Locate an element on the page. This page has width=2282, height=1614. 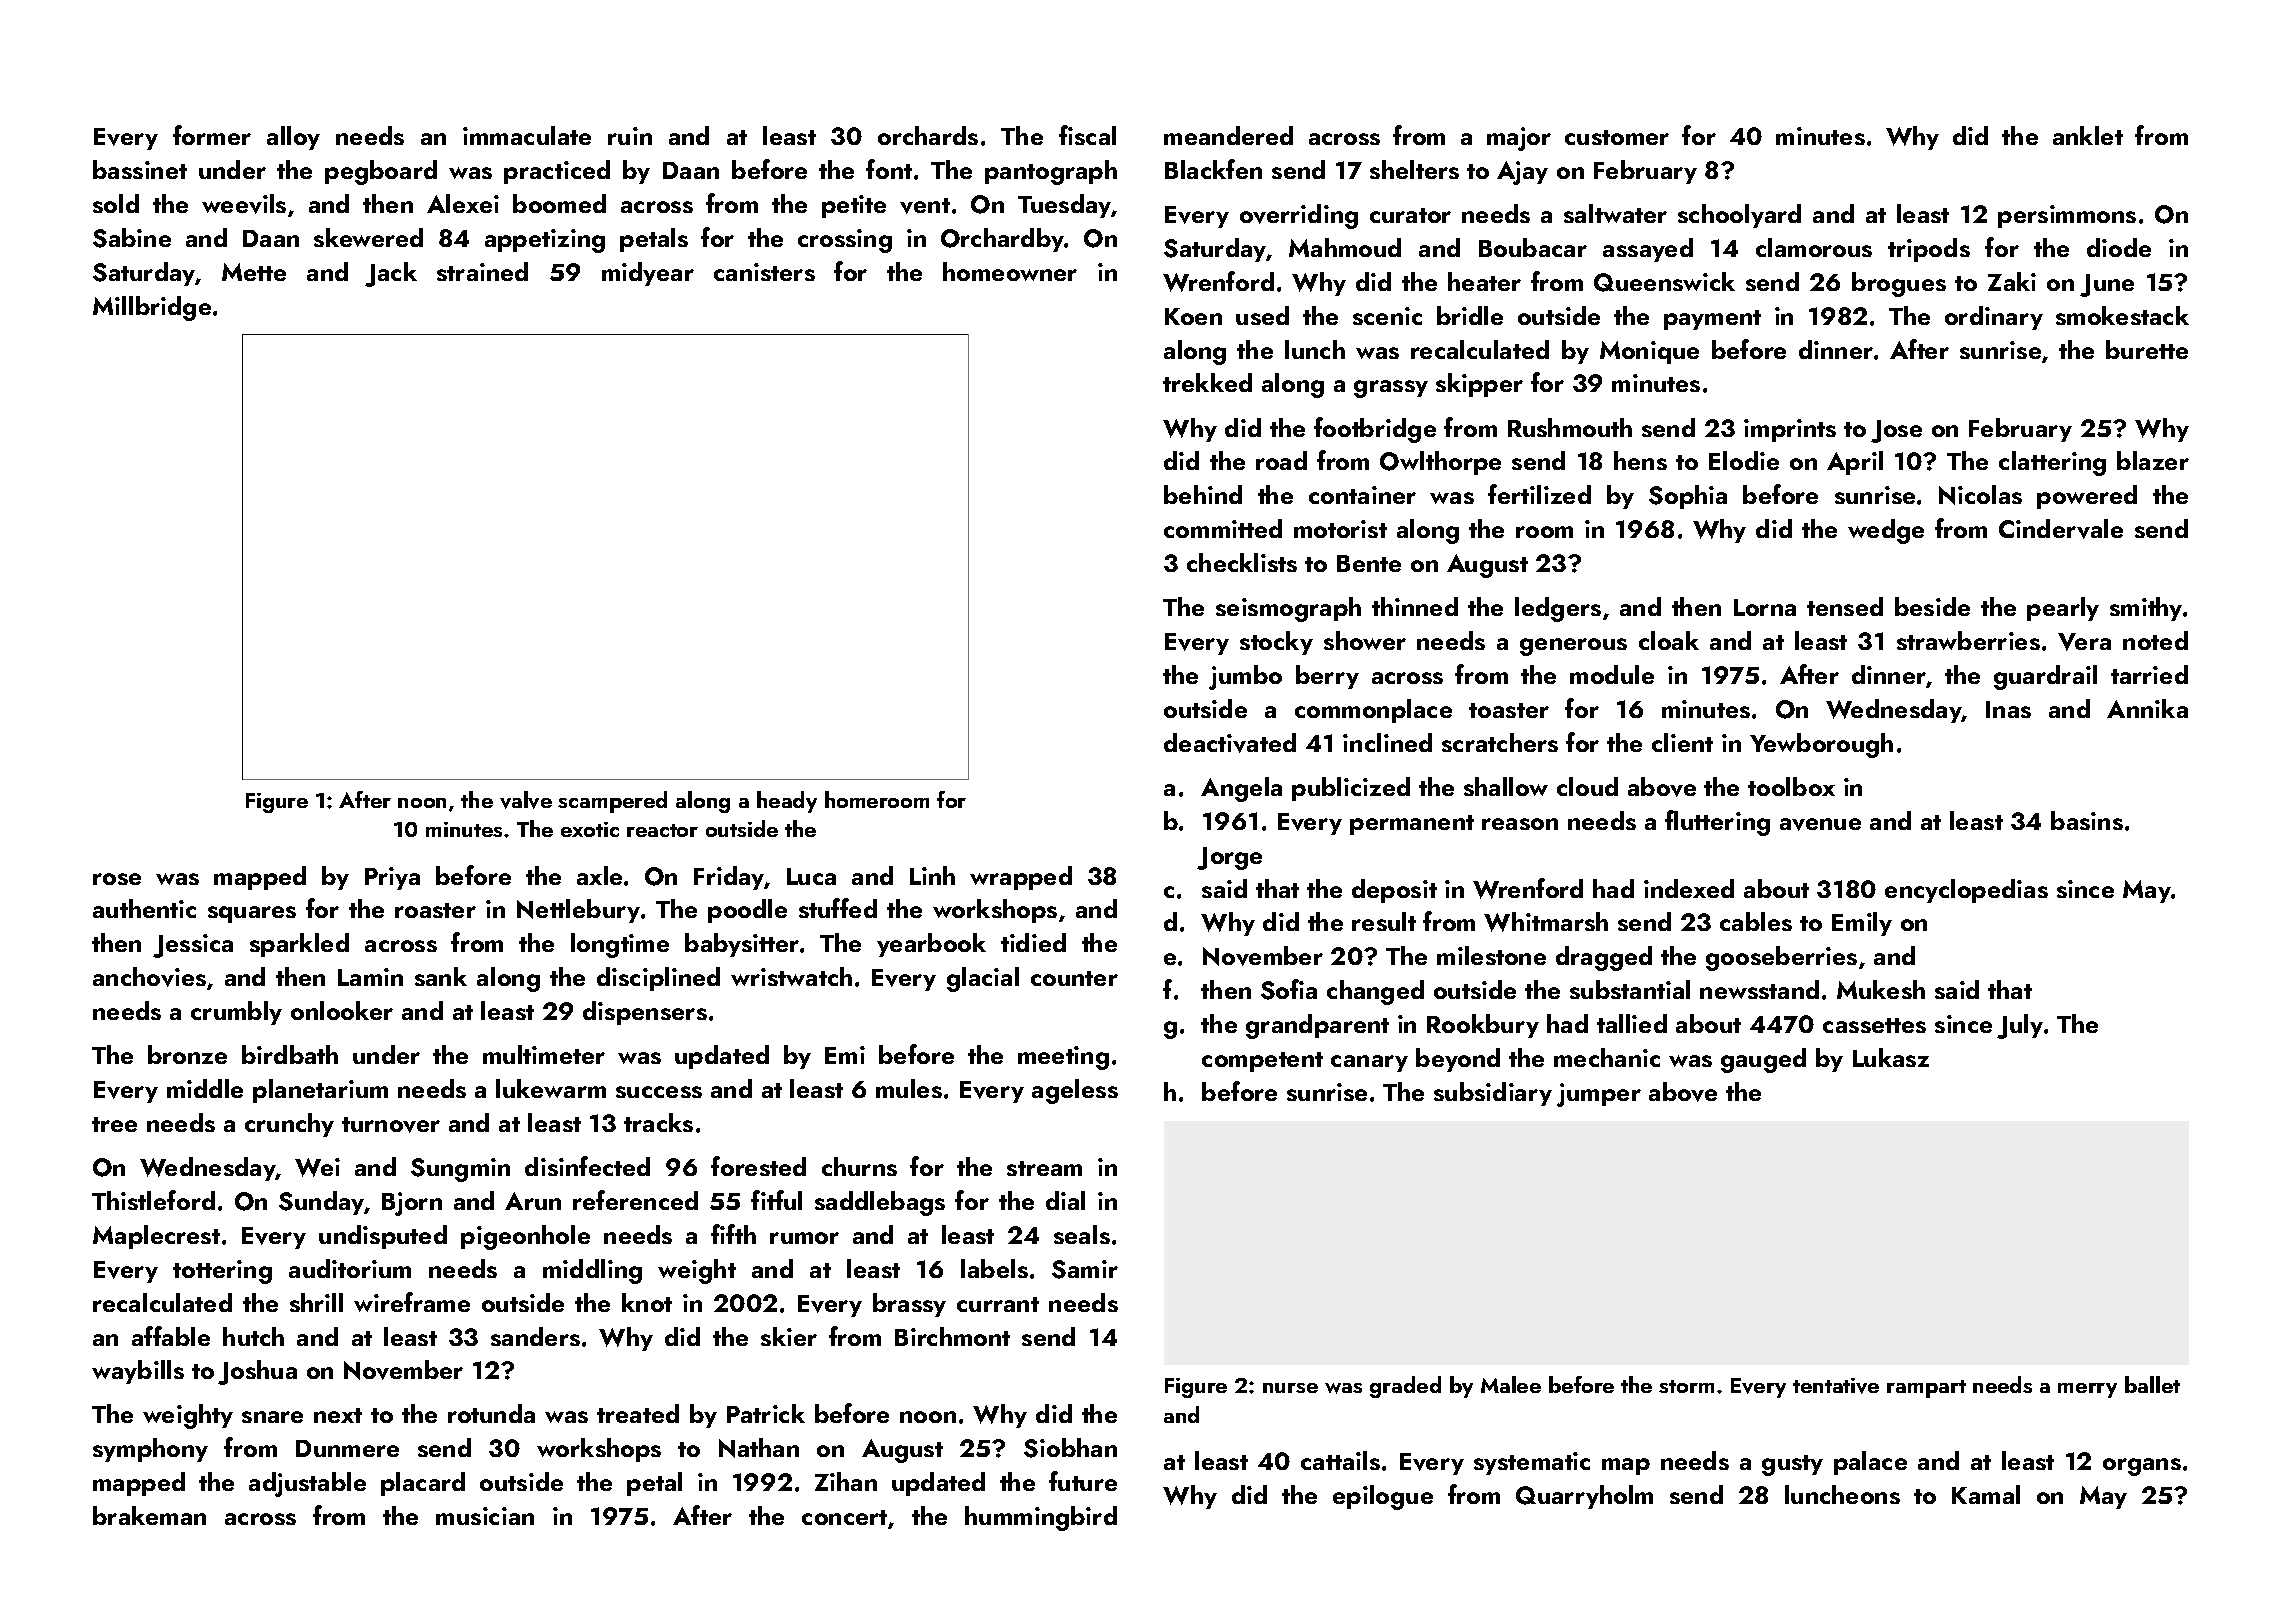
grassy is located at coordinates (1391, 389).
